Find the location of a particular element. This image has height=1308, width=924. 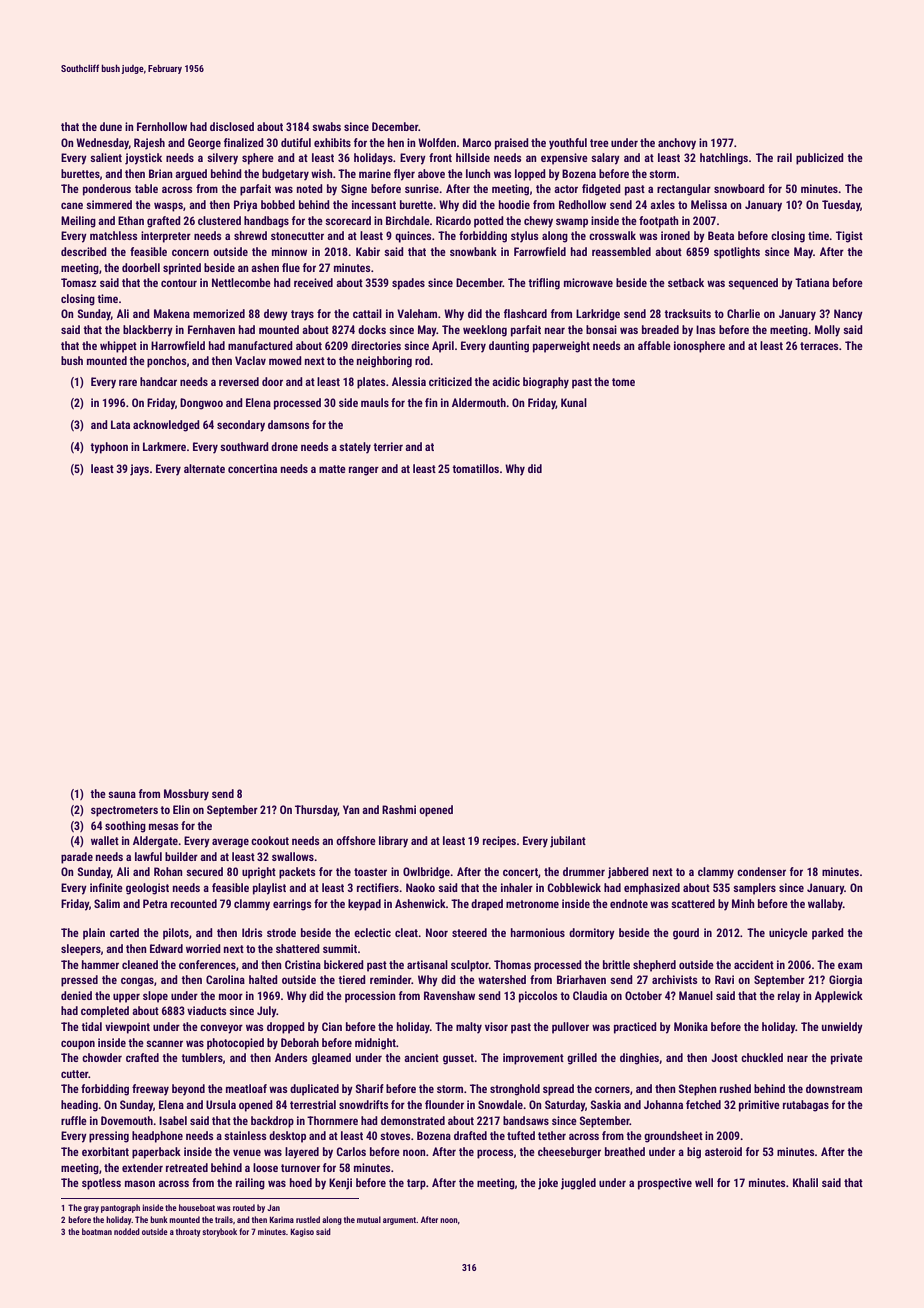

anchovy is located at coordinates (677, 144).
